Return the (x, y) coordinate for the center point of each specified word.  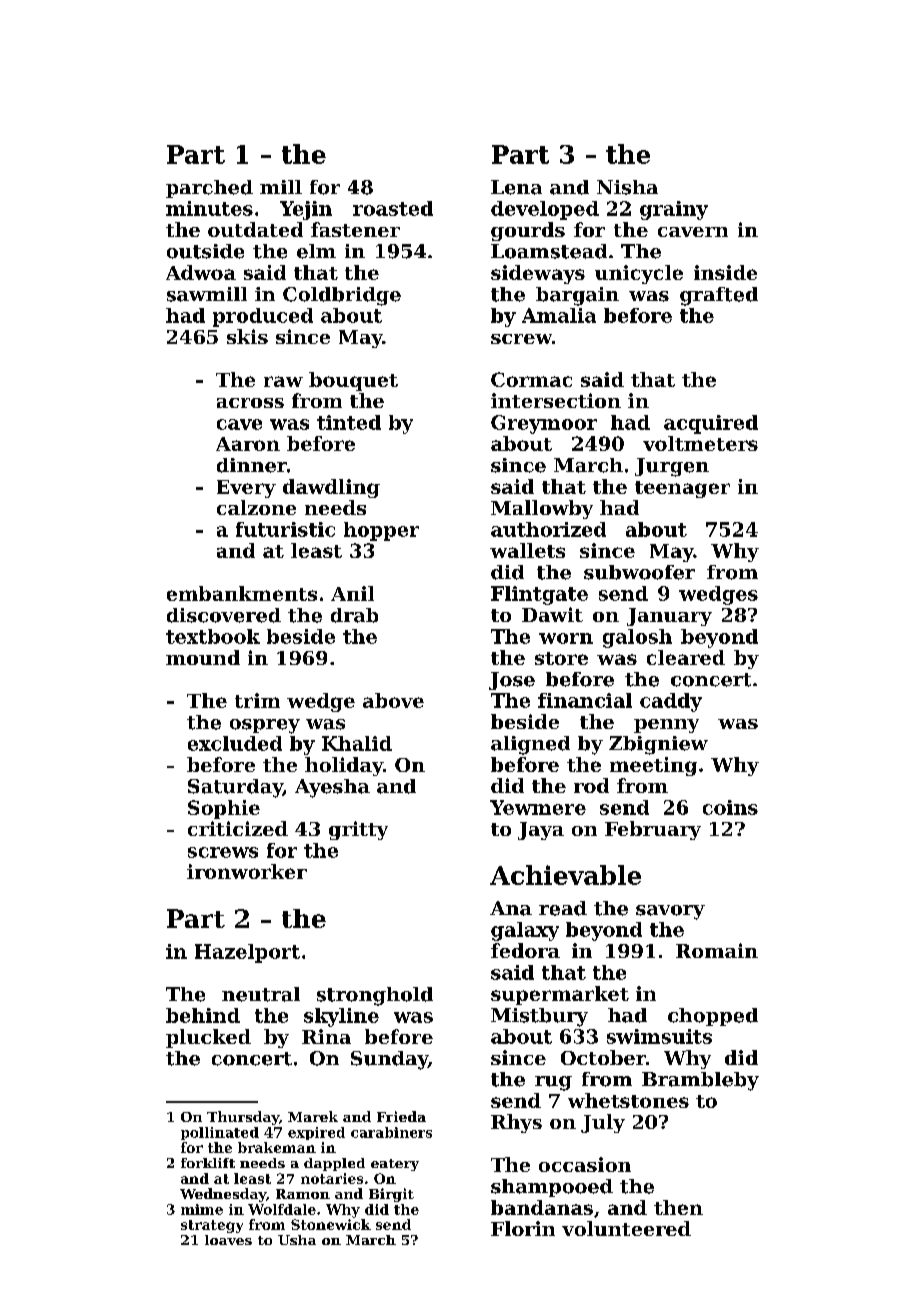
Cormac (531, 379)
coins (730, 807)
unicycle (639, 274)
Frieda (401, 1116)
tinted (349, 422)
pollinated (220, 1133)
